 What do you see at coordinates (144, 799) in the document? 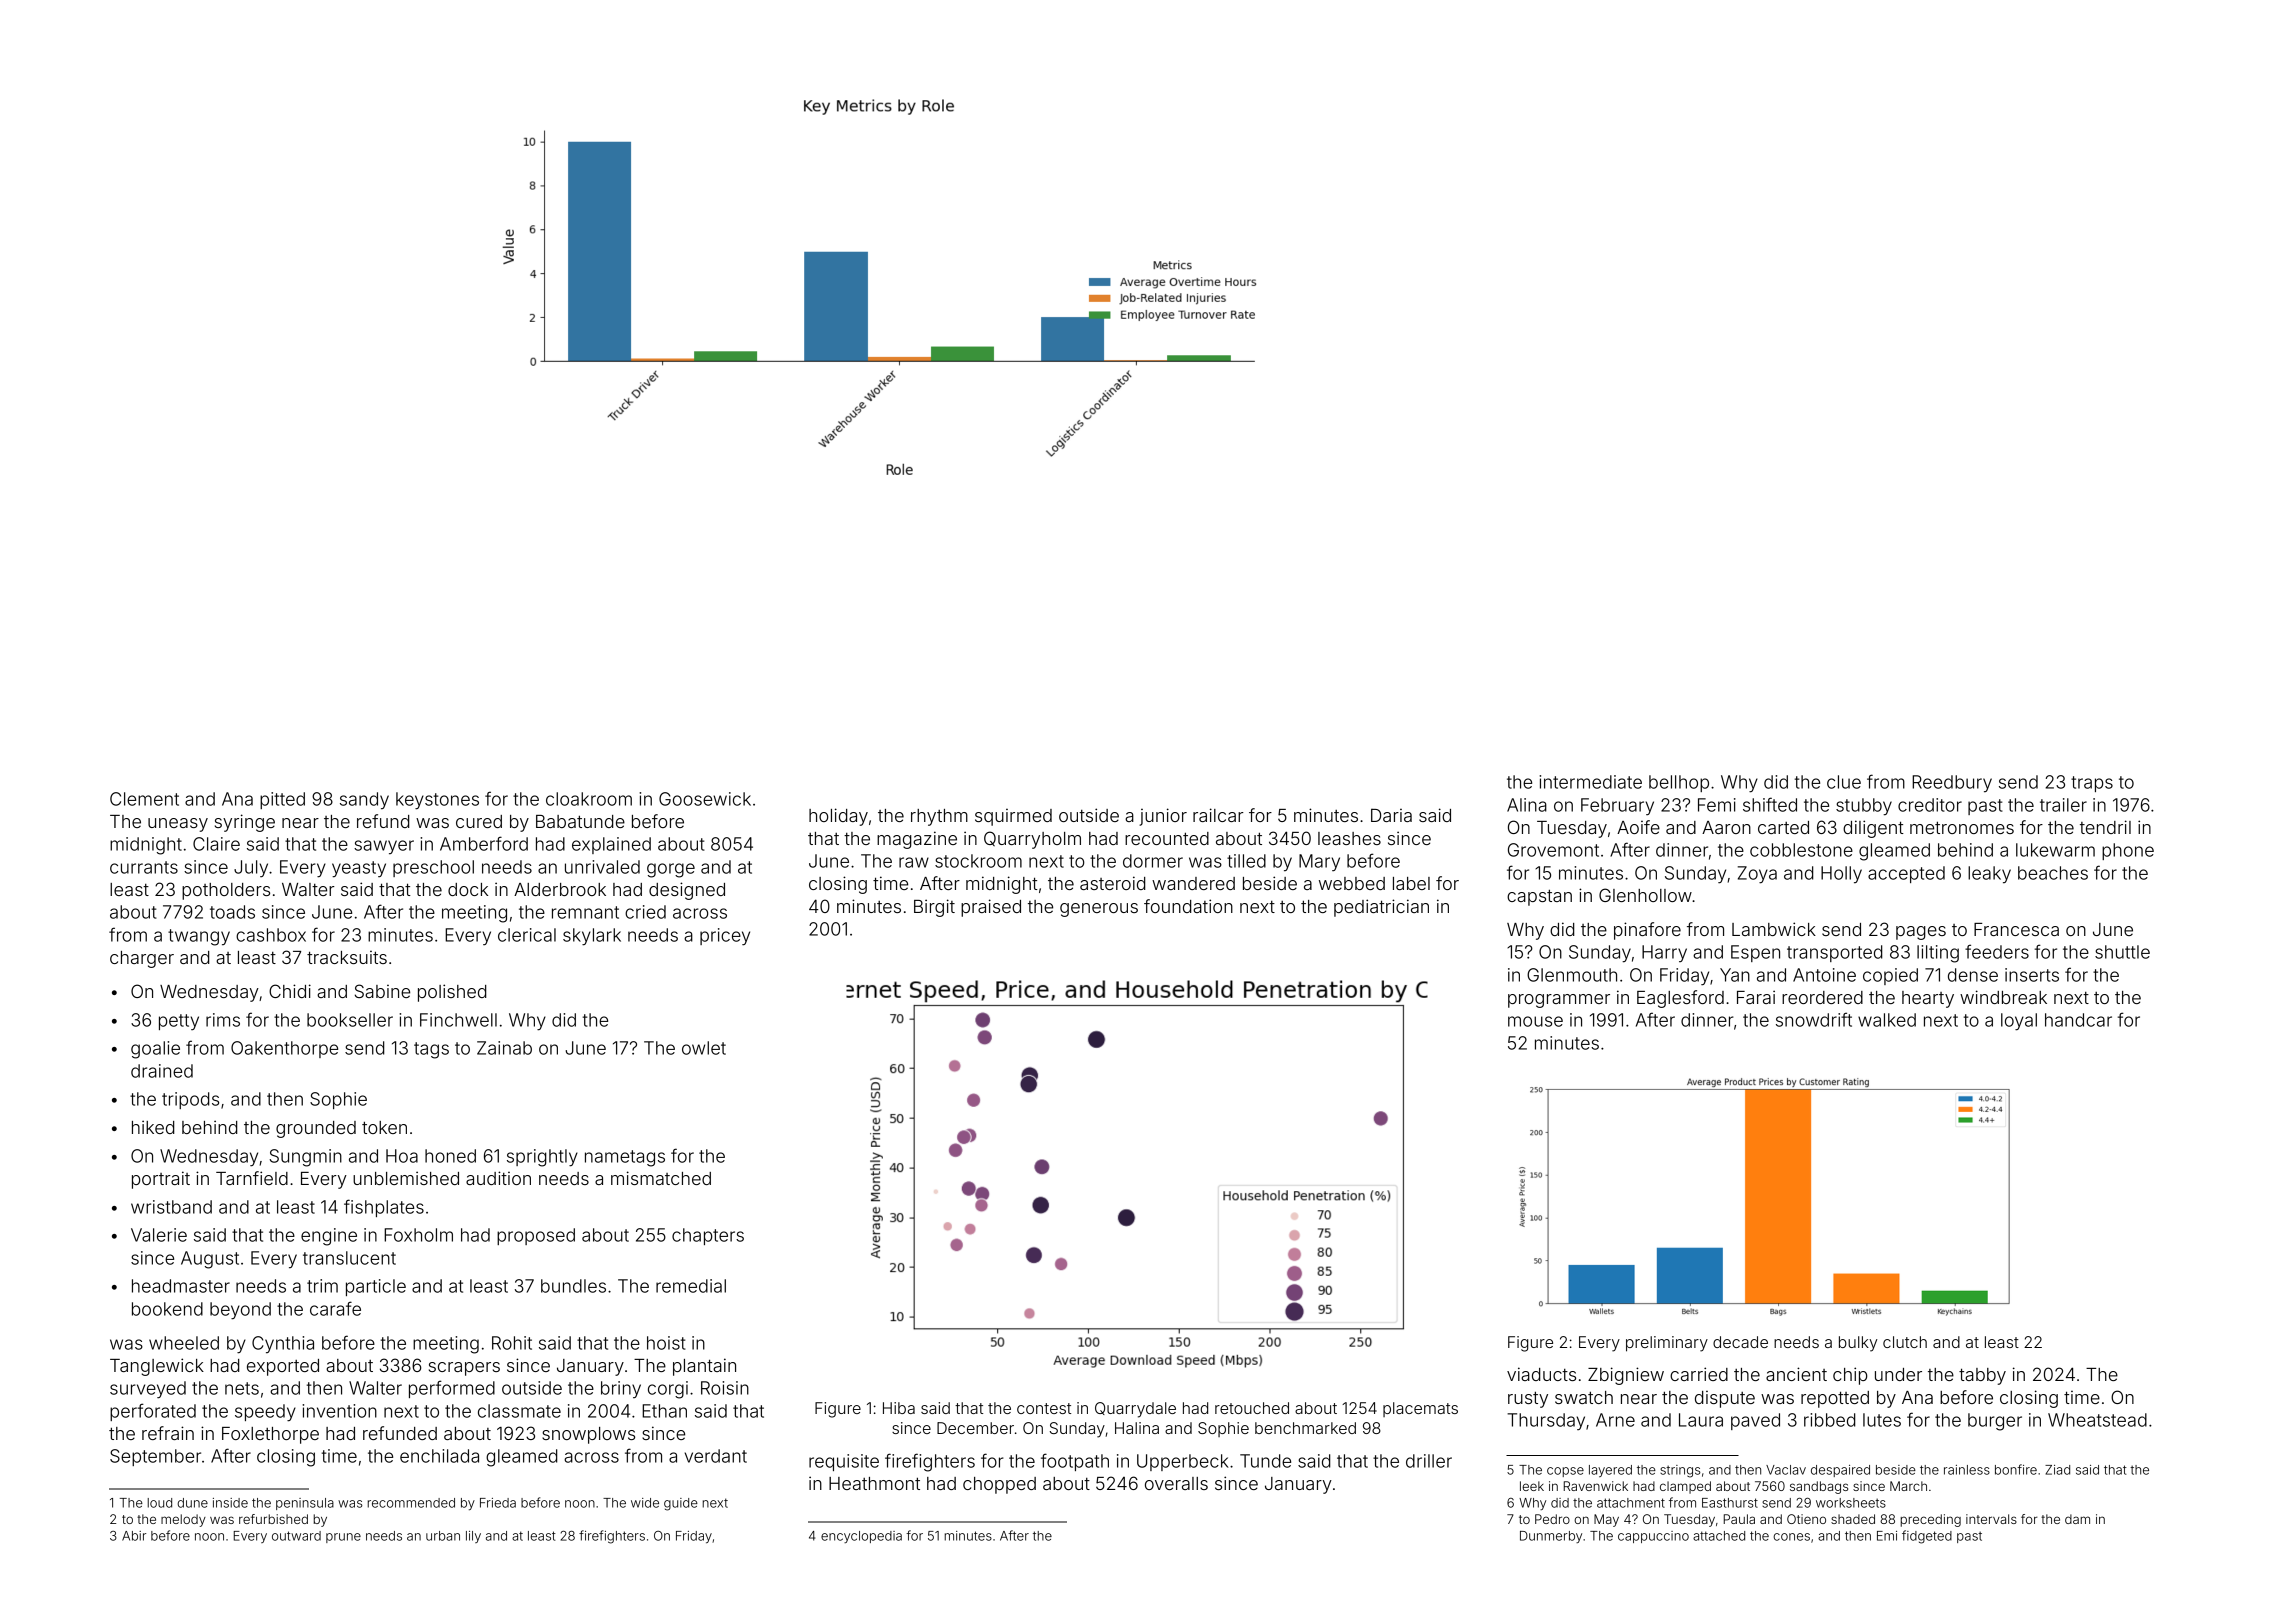
I see `Clement` at bounding box center [144, 799].
